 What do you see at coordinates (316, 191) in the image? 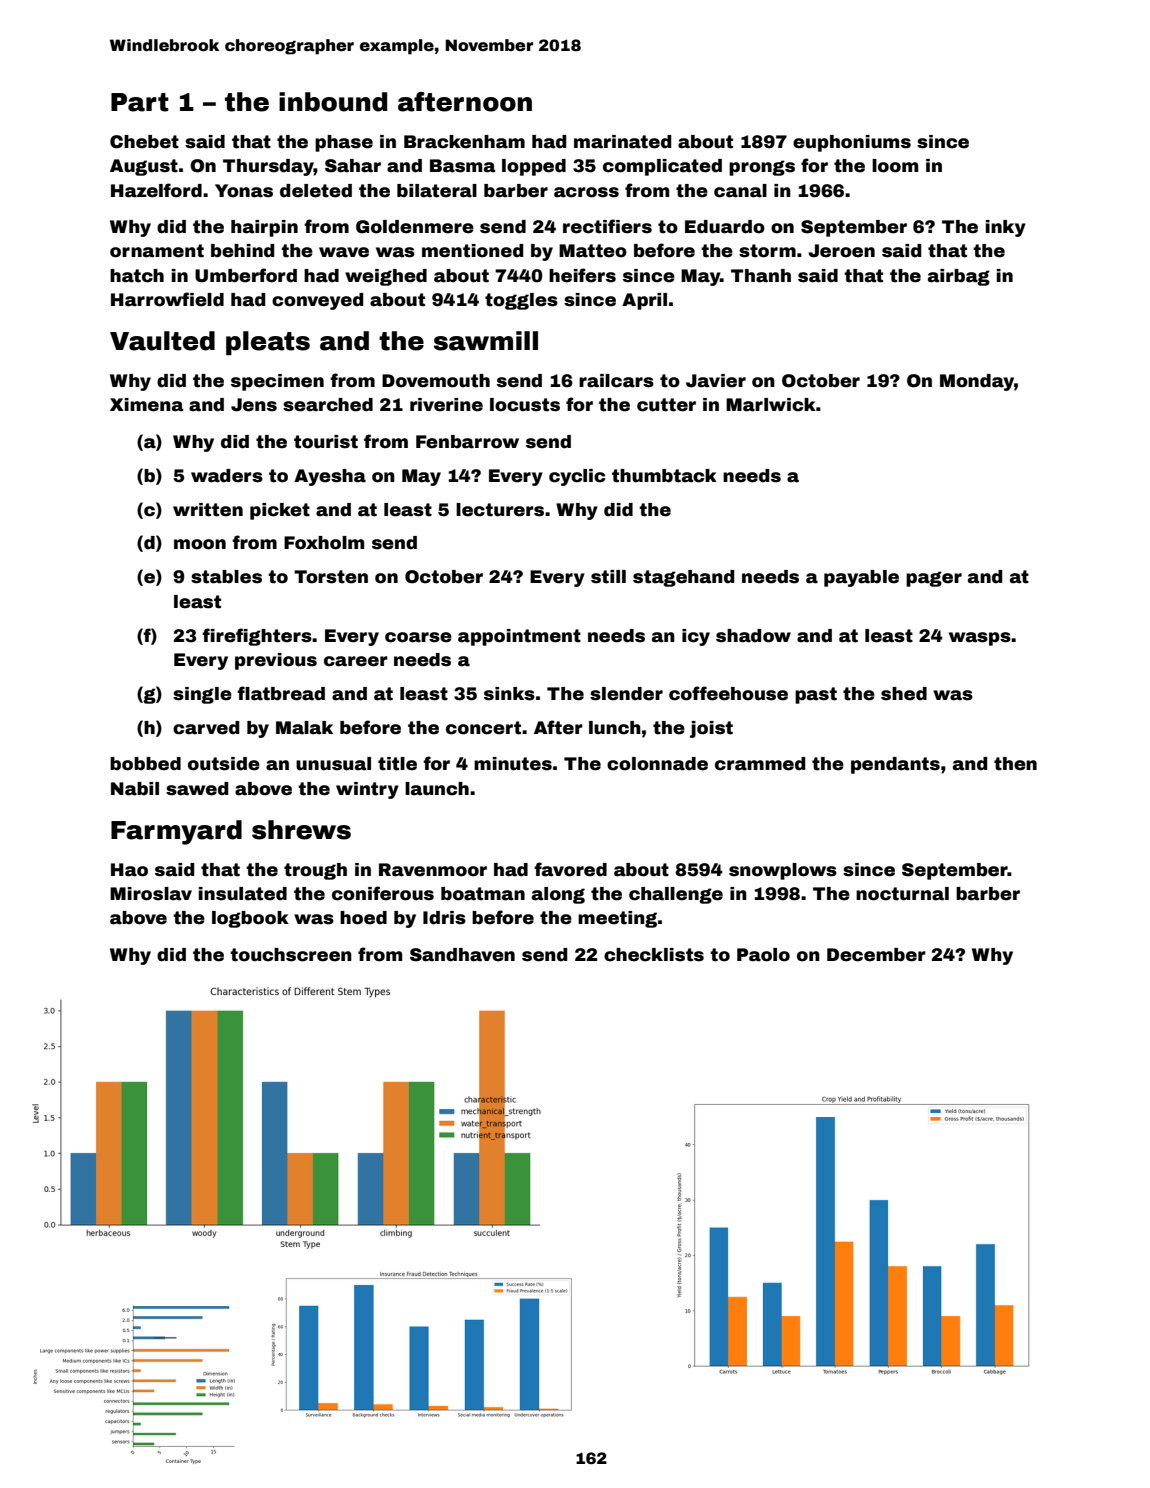
I see `deleted` at bounding box center [316, 191].
